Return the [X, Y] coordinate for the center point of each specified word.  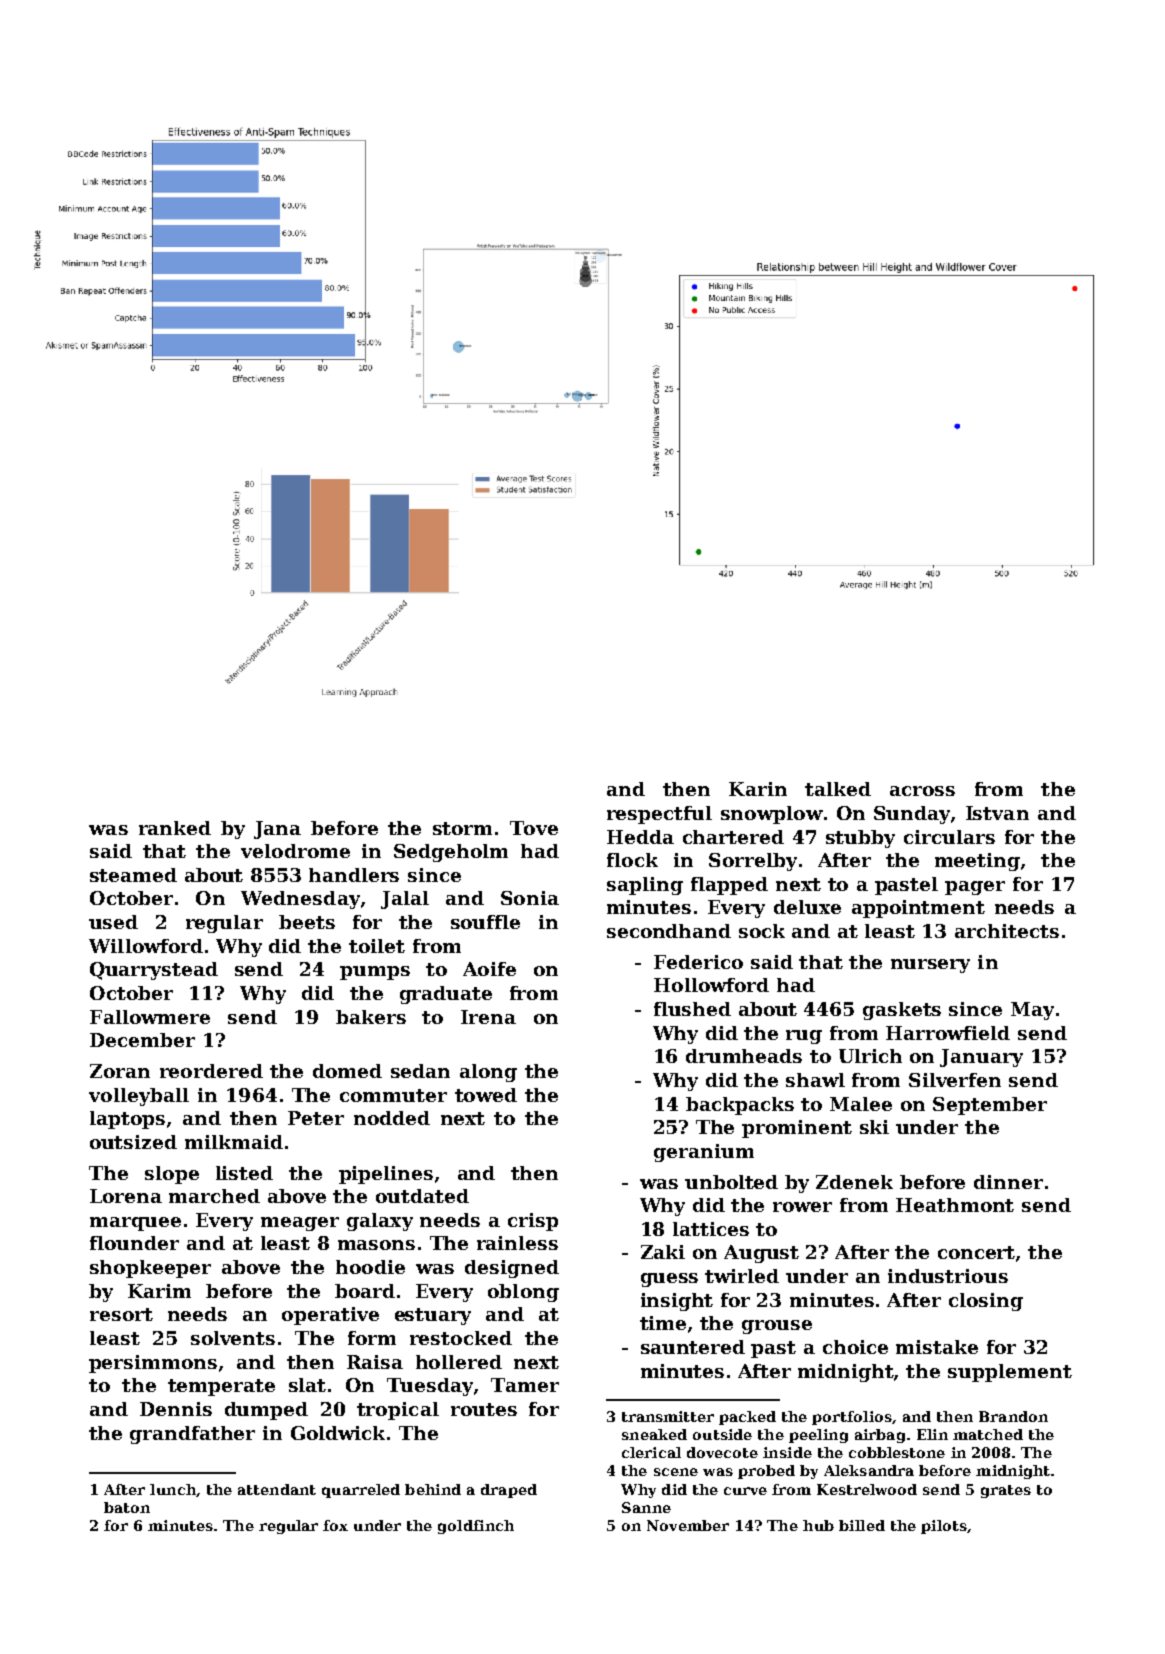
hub [818, 1525]
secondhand [669, 931]
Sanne [646, 1507]
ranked [175, 828]
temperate [221, 1387]
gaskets [902, 1011]
